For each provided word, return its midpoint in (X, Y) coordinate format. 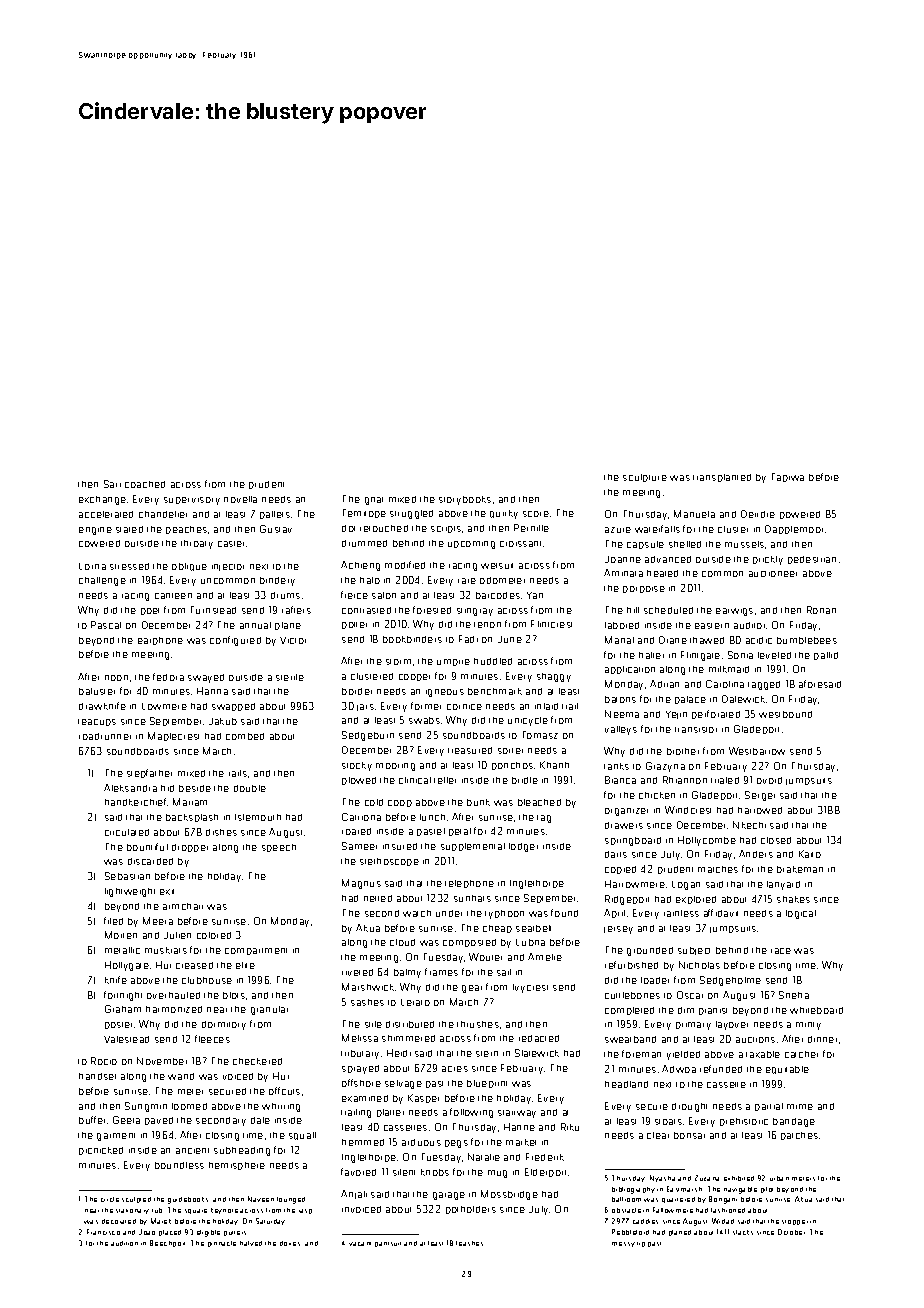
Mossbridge (509, 1195)
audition (124, 1243)
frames (441, 972)
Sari (112, 484)
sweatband (630, 1039)
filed (113, 921)
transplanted (722, 478)
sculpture (645, 478)
